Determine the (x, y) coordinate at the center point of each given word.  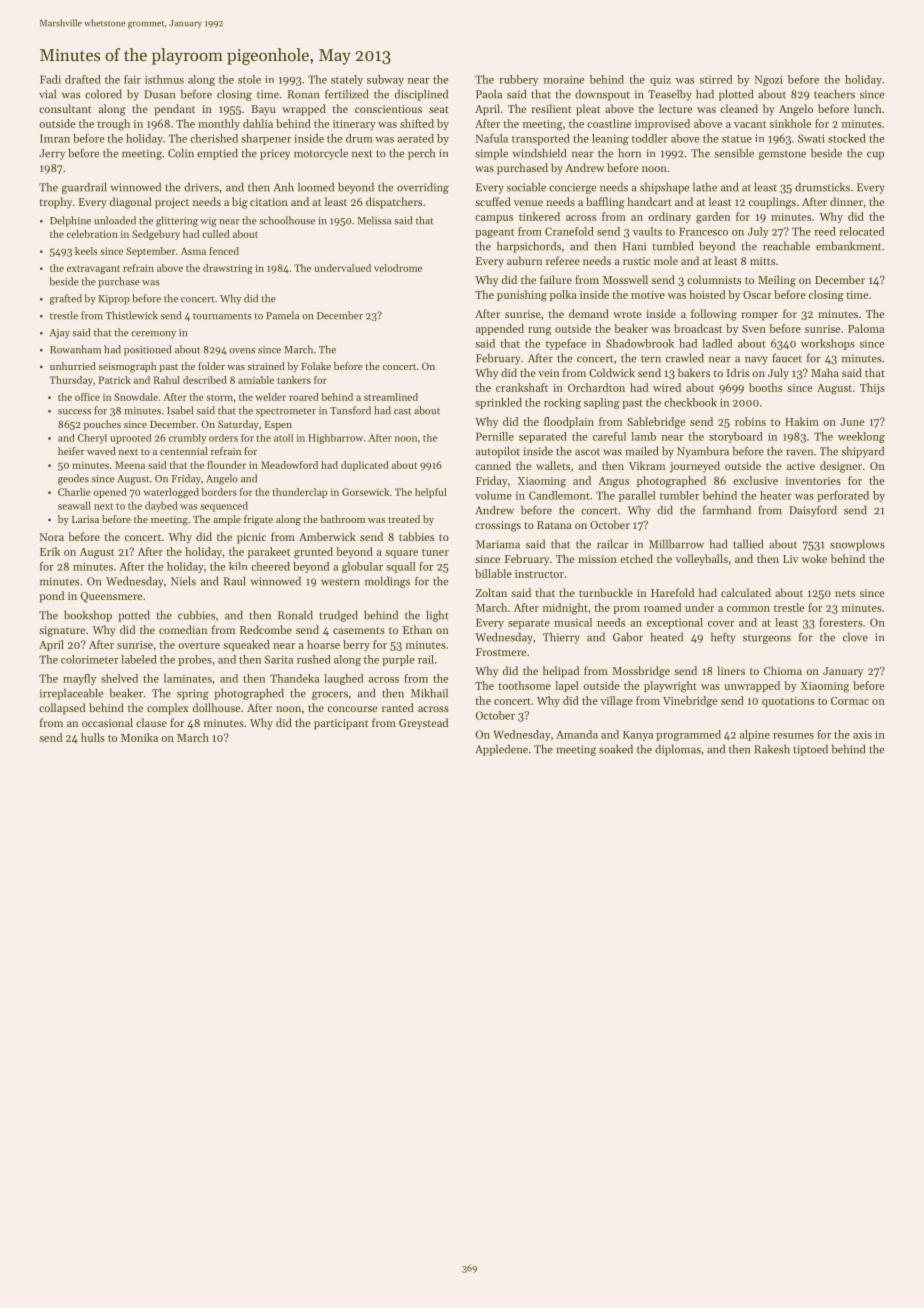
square (401, 554)
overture (199, 645)
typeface (566, 344)
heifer (71, 451)
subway (385, 80)
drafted (83, 79)
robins (750, 421)
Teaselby (670, 95)
